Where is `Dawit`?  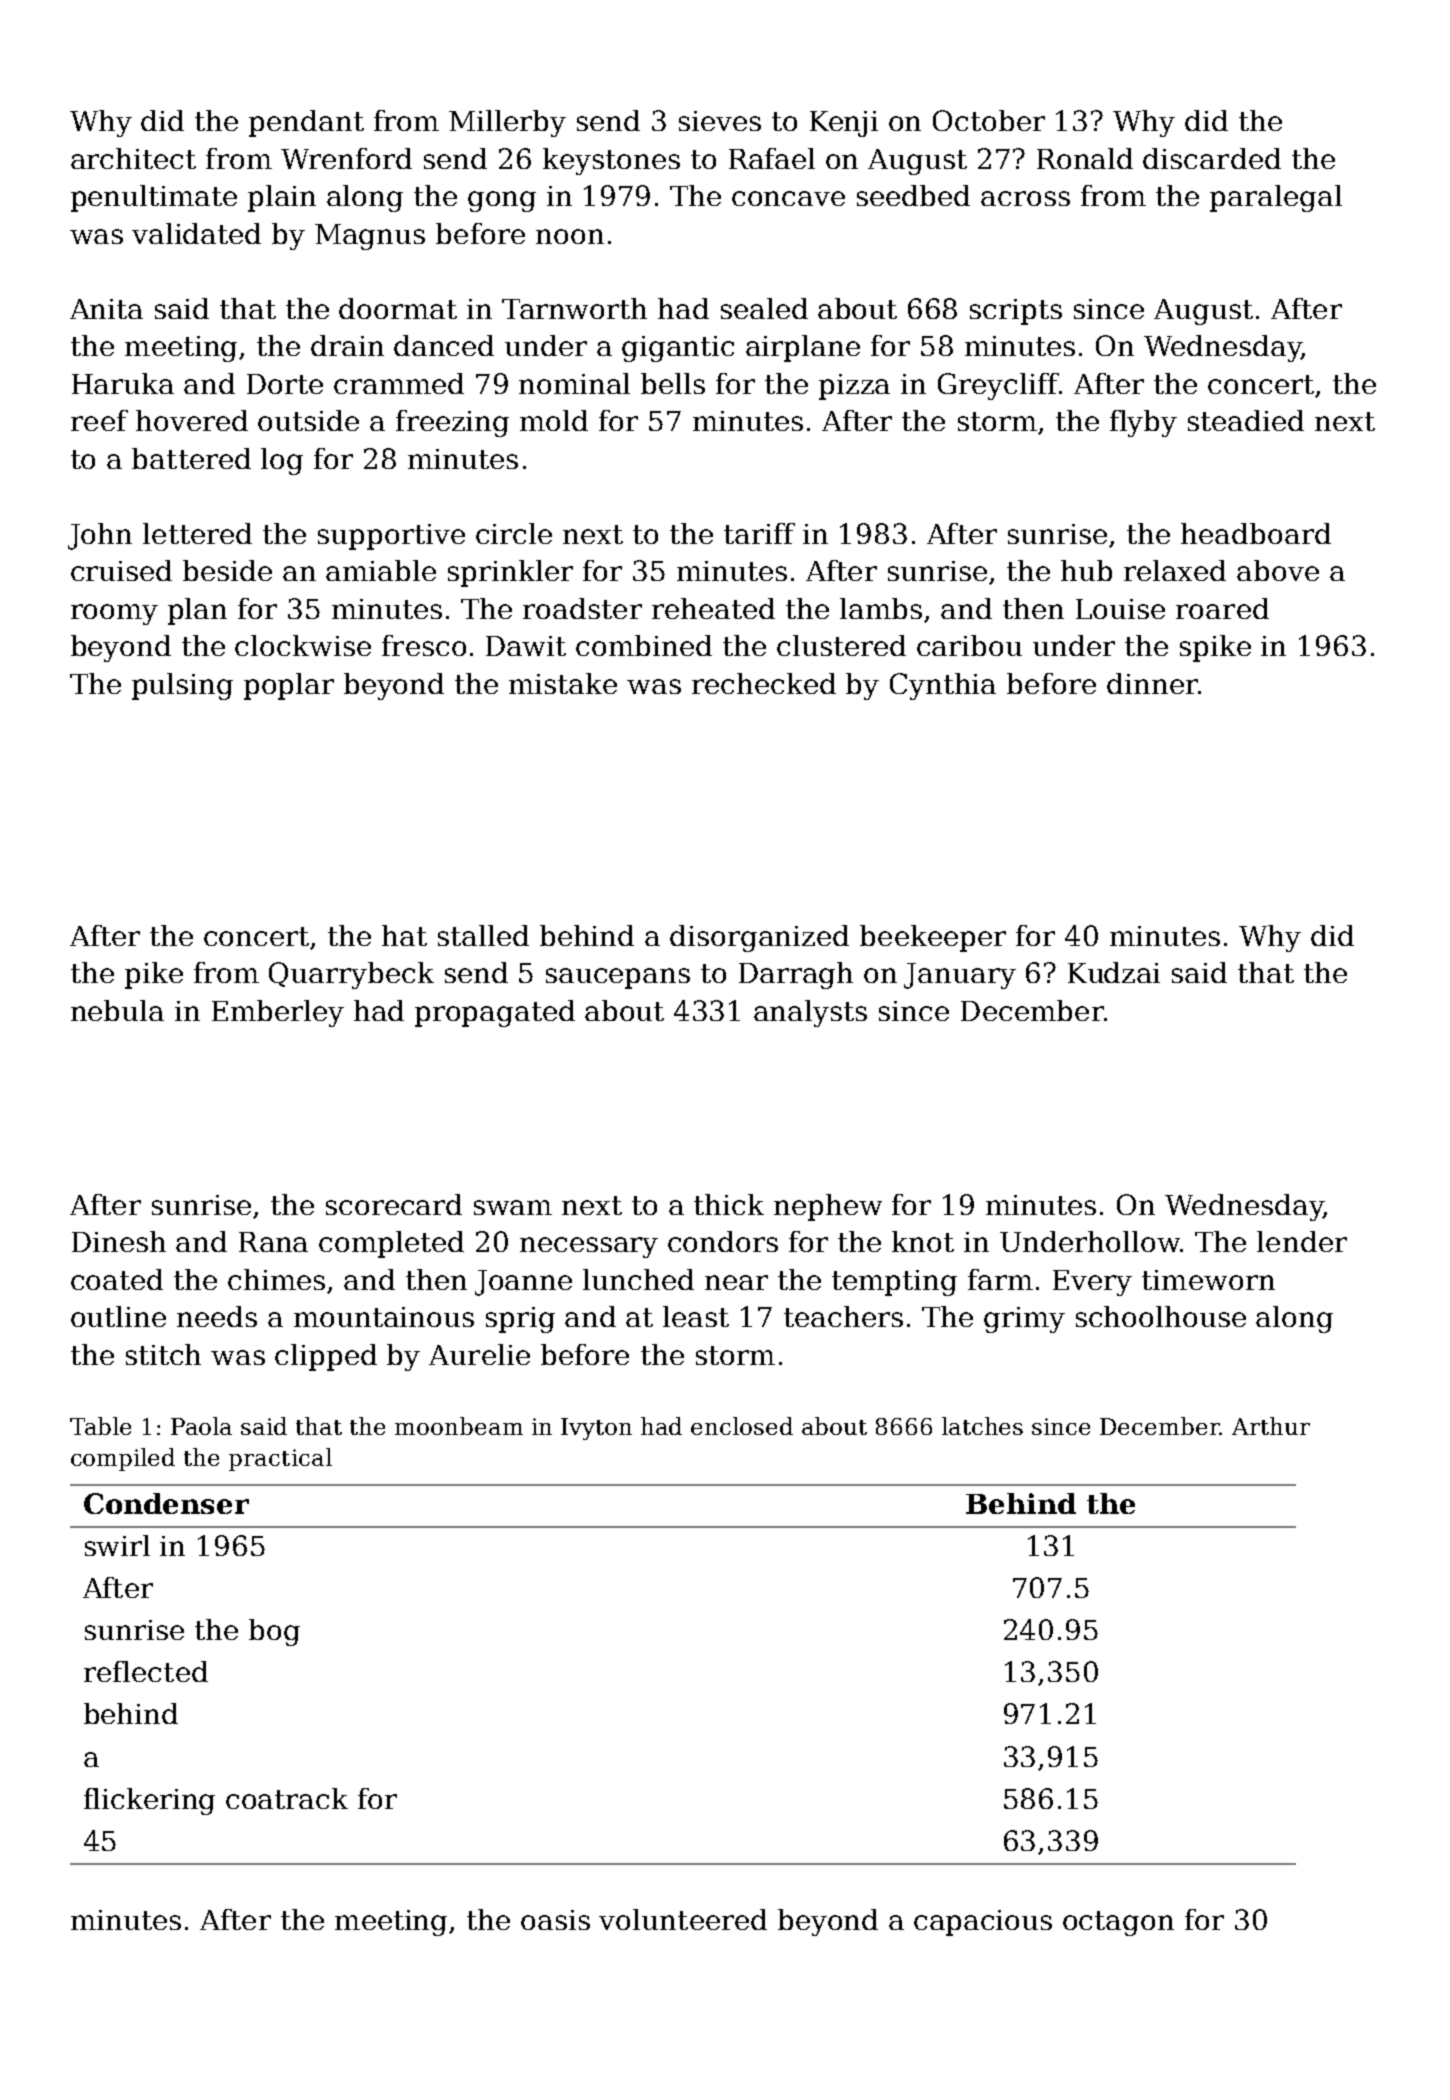 Dawit is located at coordinates (526, 646).
